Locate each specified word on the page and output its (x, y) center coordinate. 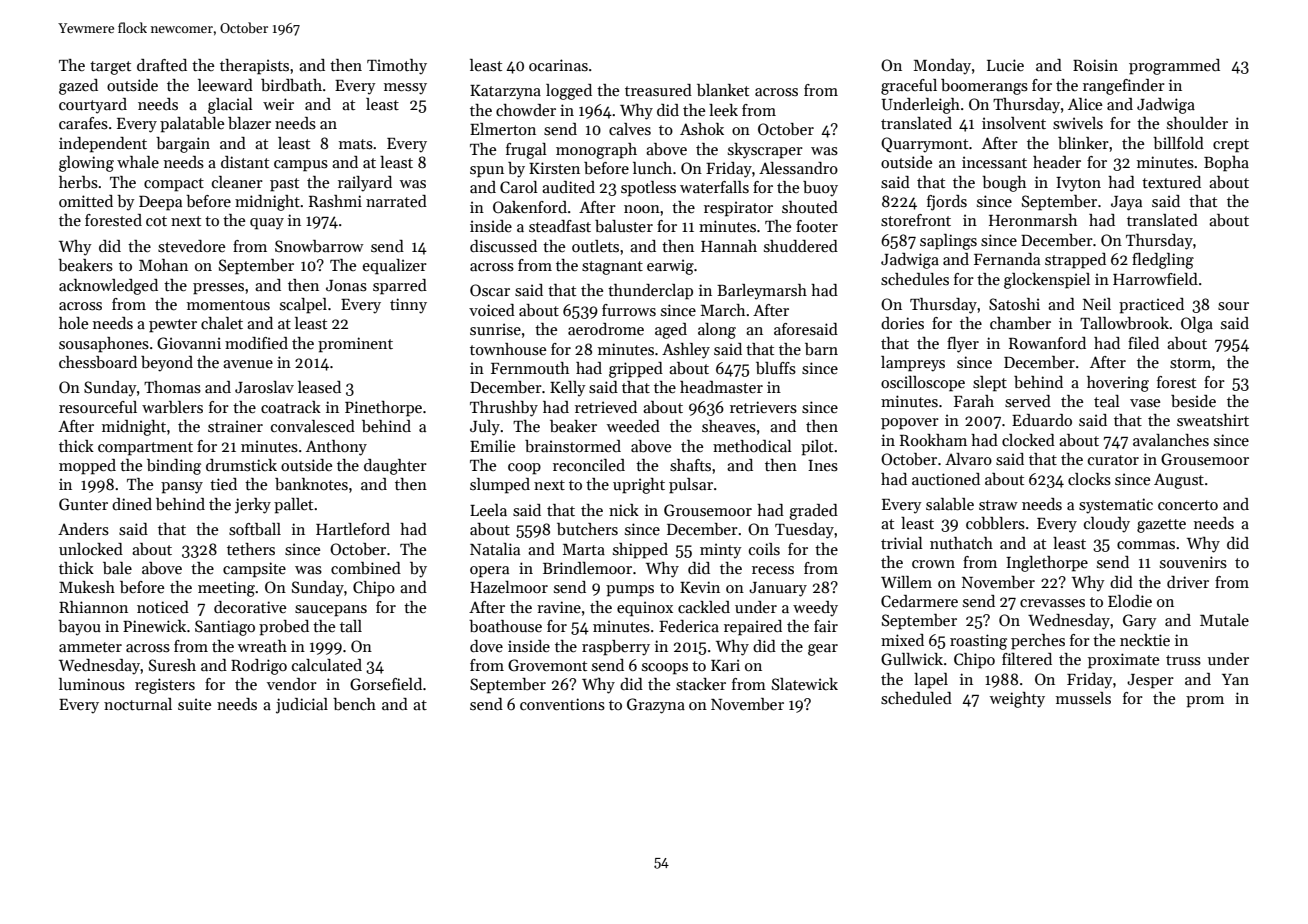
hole (73, 323)
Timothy (397, 67)
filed (1143, 343)
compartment (145, 449)
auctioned (946, 479)
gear (823, 650)
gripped (636, 370)
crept (1231, 146)
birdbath (291, 85)
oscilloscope (923, 384)
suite (194, 704)
